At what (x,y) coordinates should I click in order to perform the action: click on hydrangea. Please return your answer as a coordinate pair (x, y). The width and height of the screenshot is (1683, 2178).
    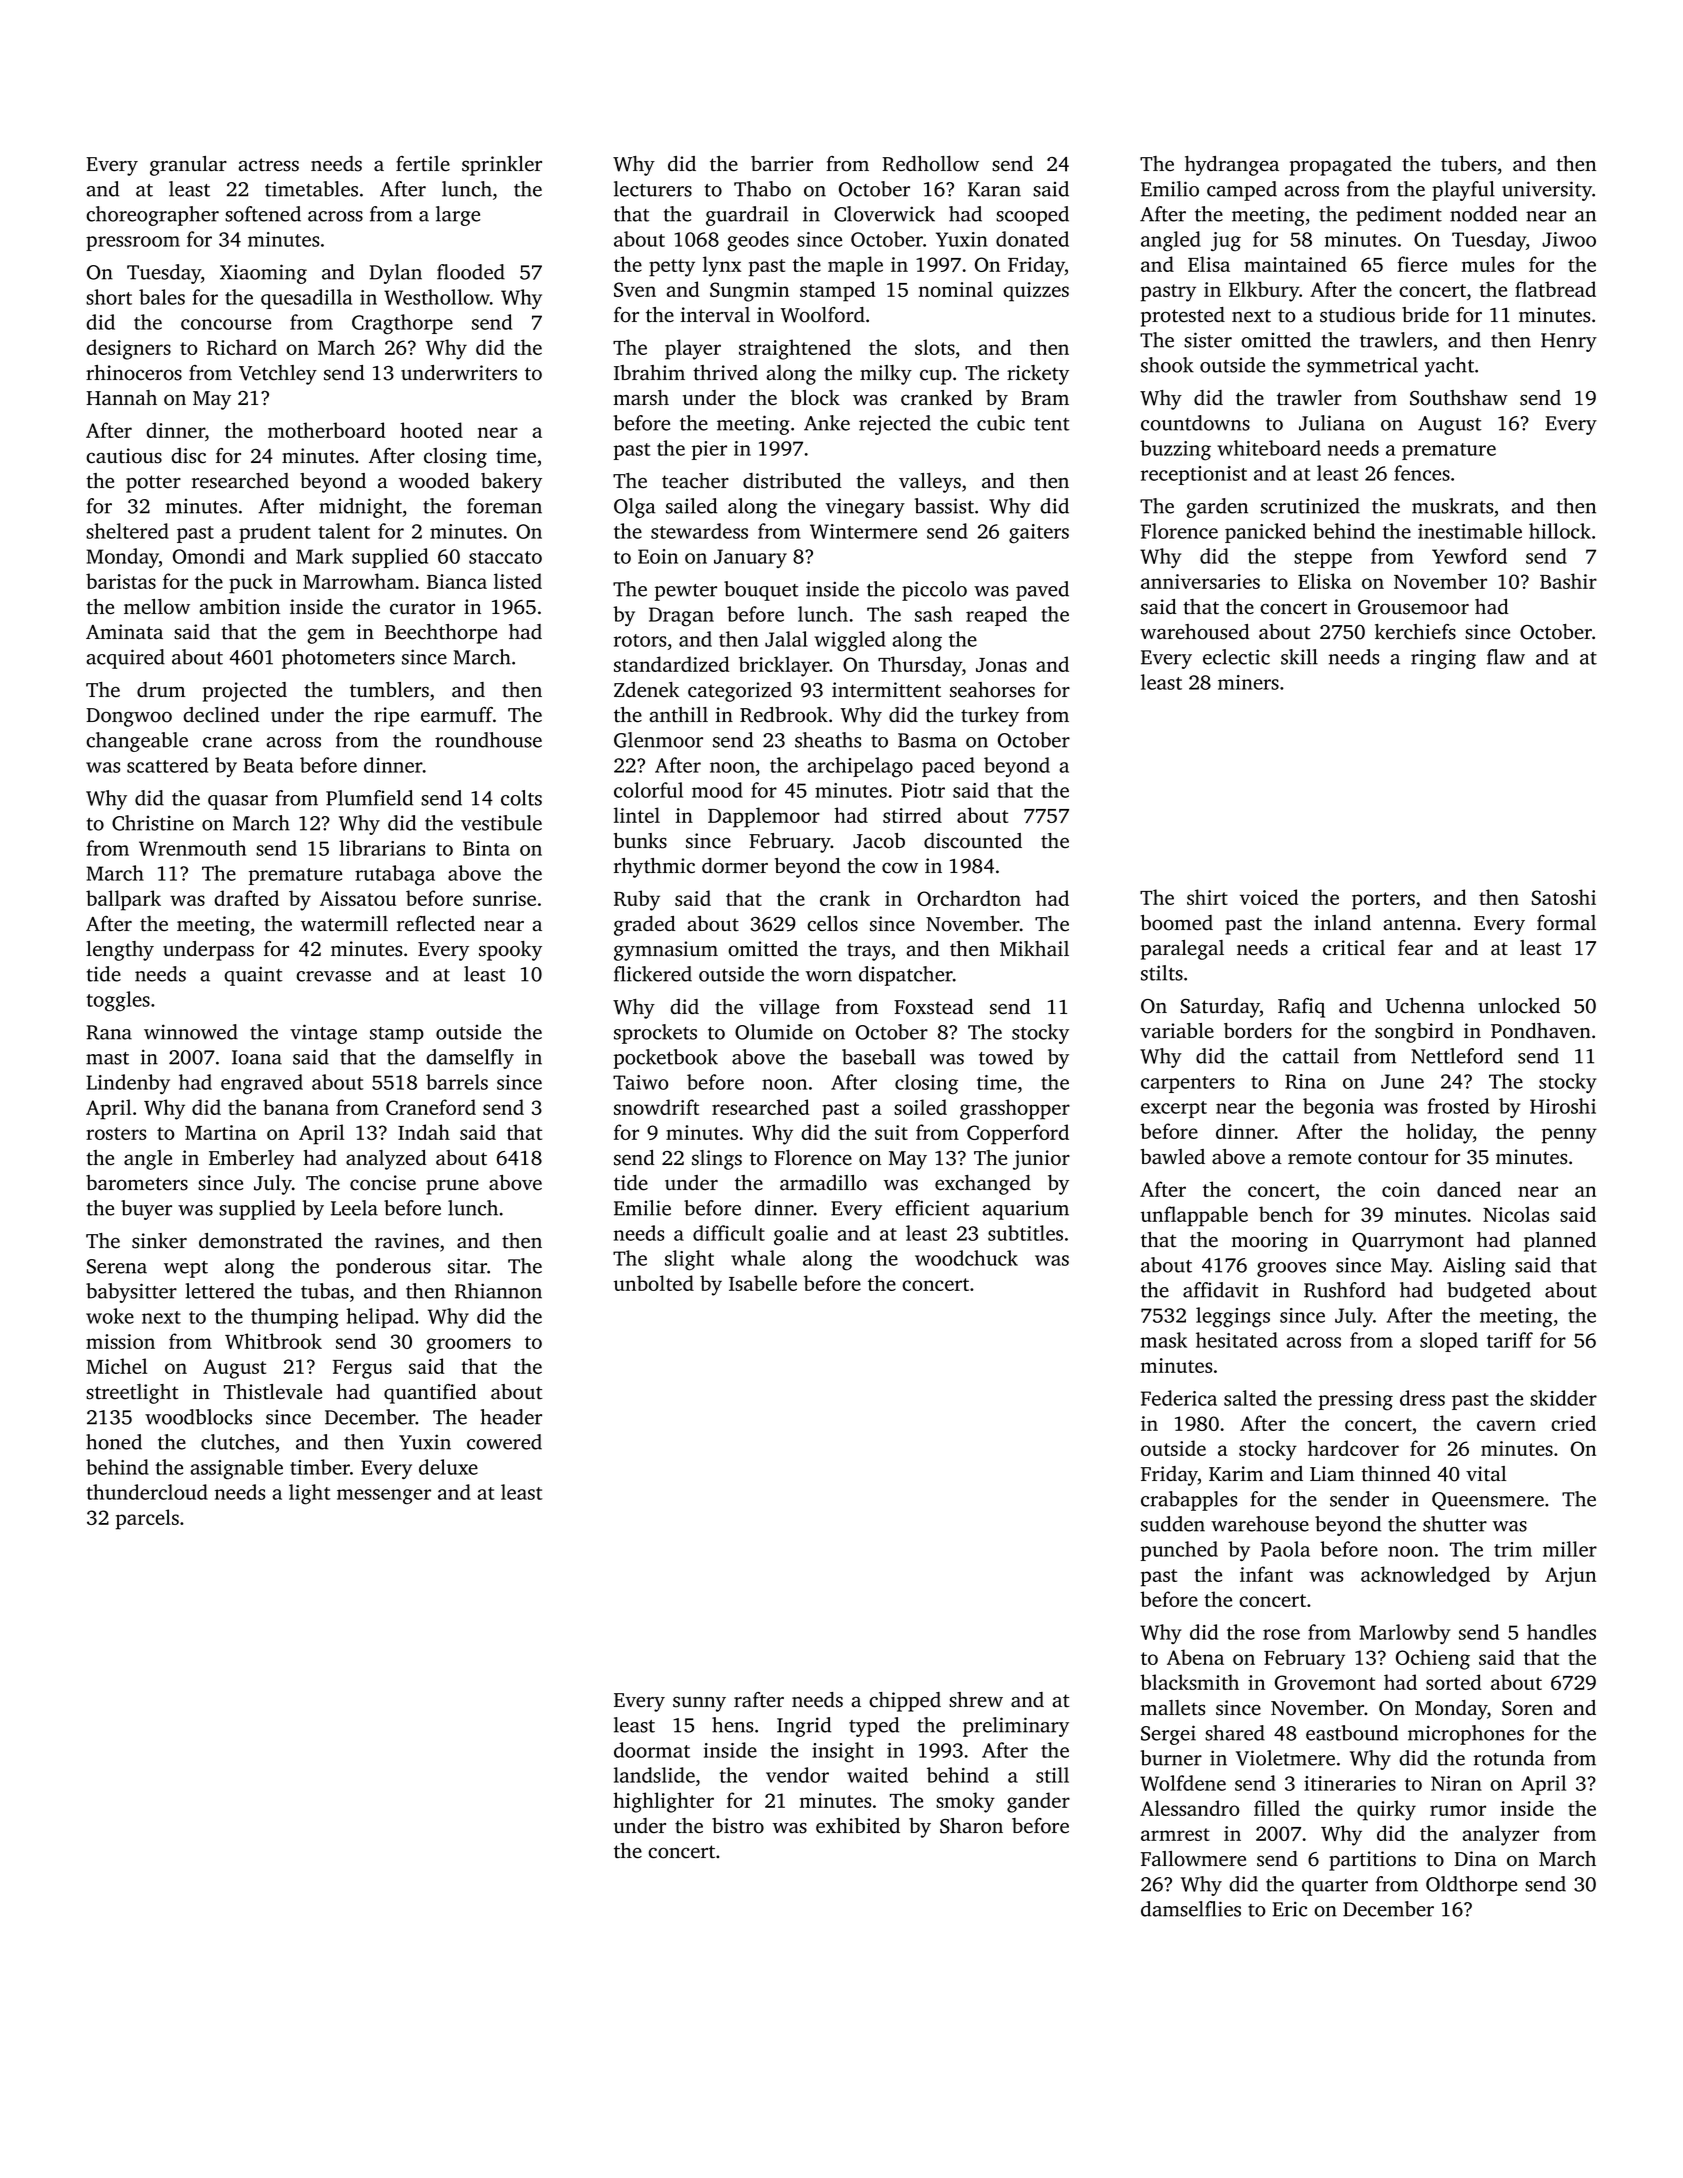
    Looking at the image, I should click on (1232, 166).
